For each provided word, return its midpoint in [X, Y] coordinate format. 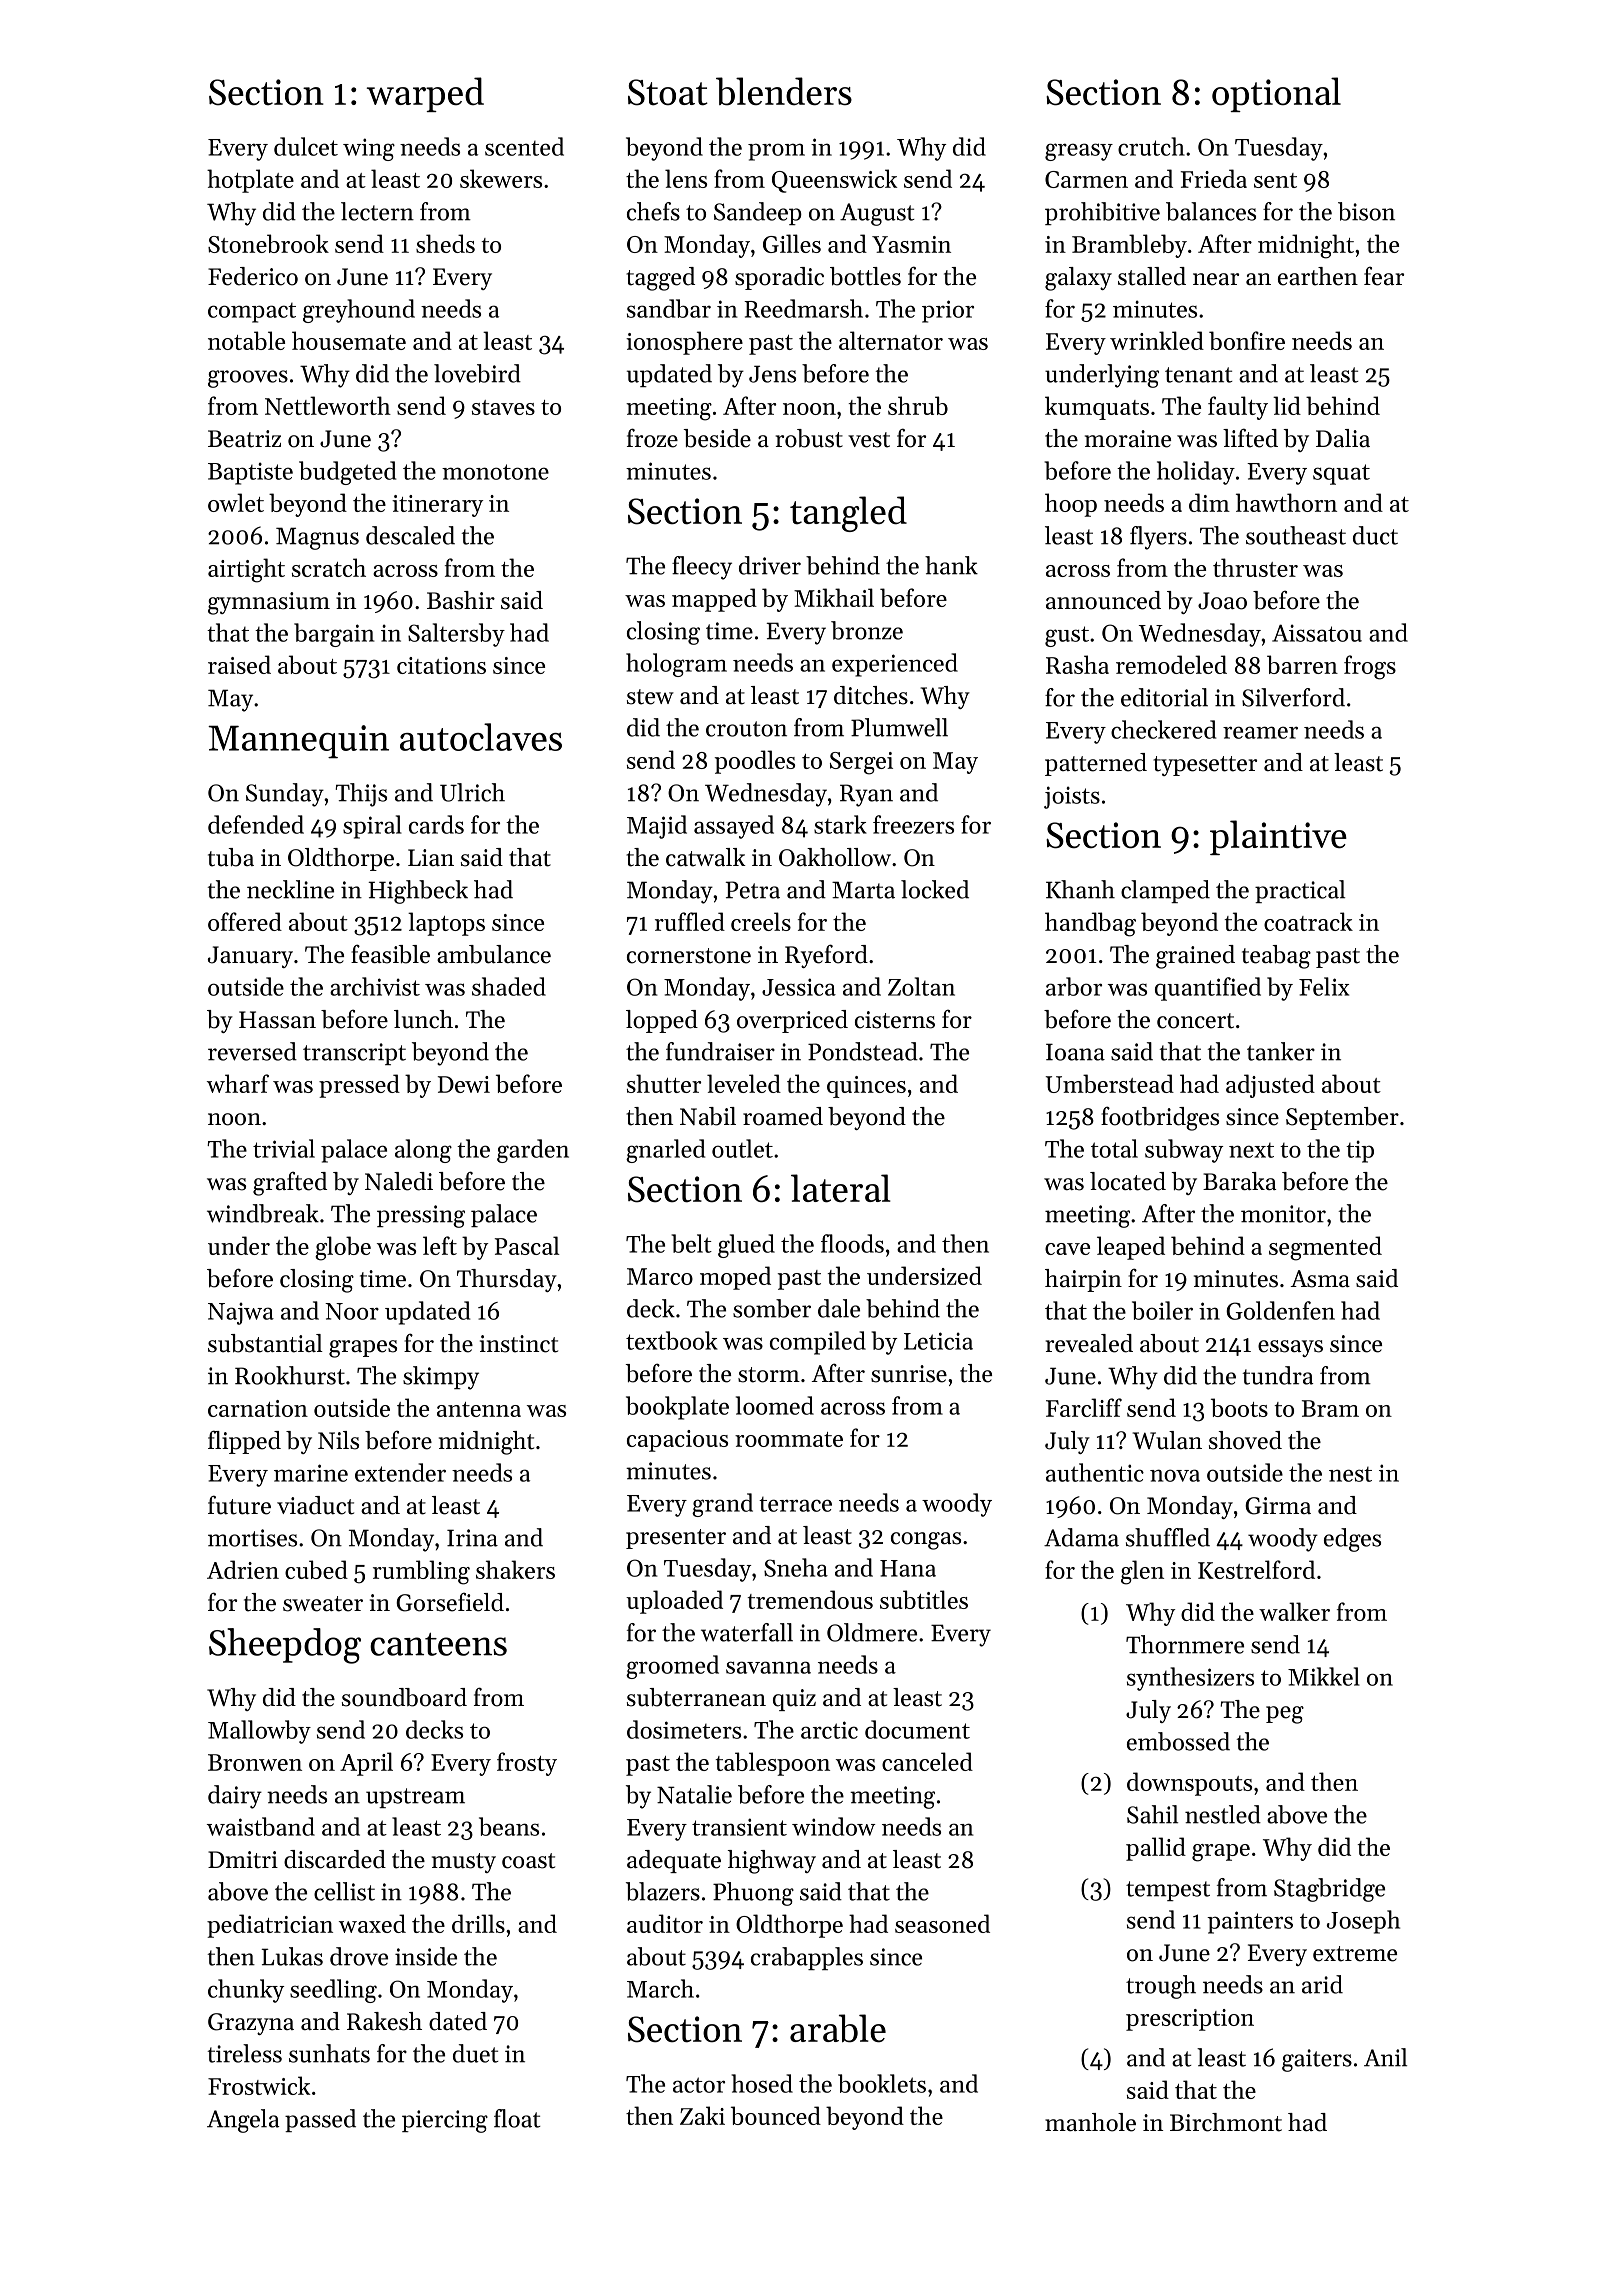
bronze [867, 630]
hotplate [250, 181]
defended [256, 824]
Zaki [702, 2115]
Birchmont [1226, 2122]
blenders [784, 91]
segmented [1325, 1248]
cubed [316, 1569]
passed [320, 2120]
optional [1276, 94]
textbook [672, 1340]
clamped [1165, 891]
